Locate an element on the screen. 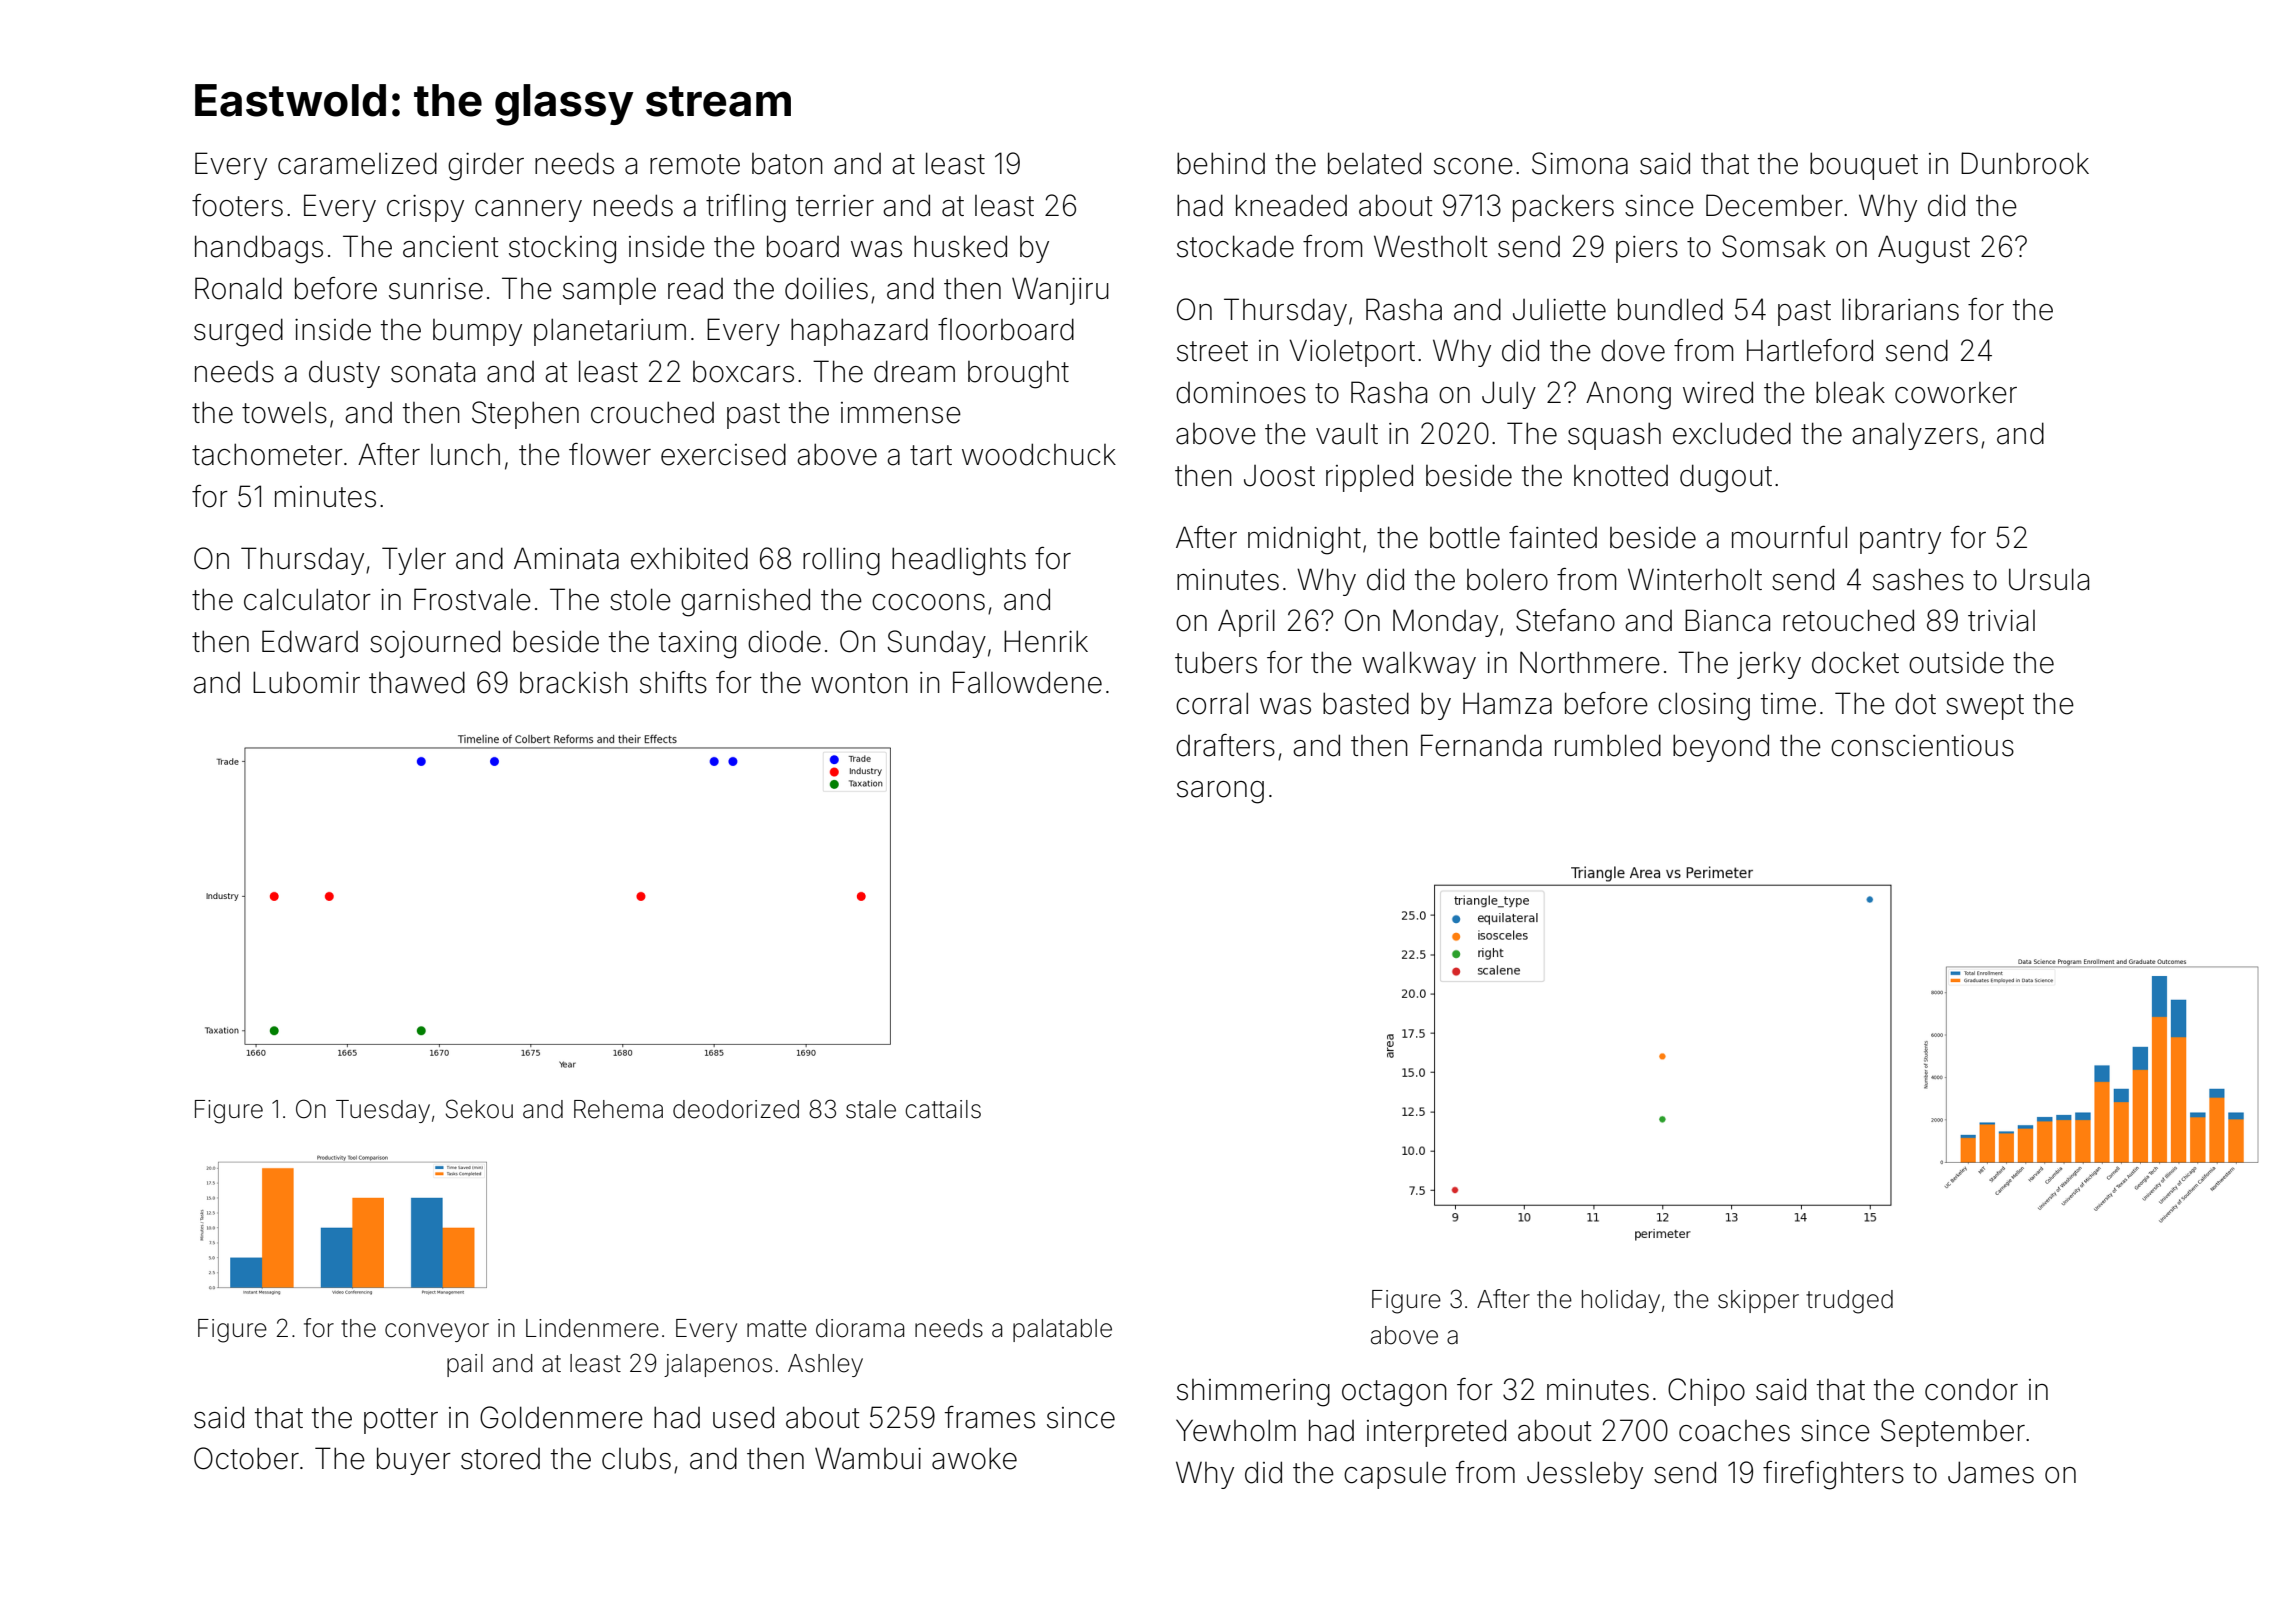 The image size is (2292, 1620). beyond is located at coordinates (1721, 748).
